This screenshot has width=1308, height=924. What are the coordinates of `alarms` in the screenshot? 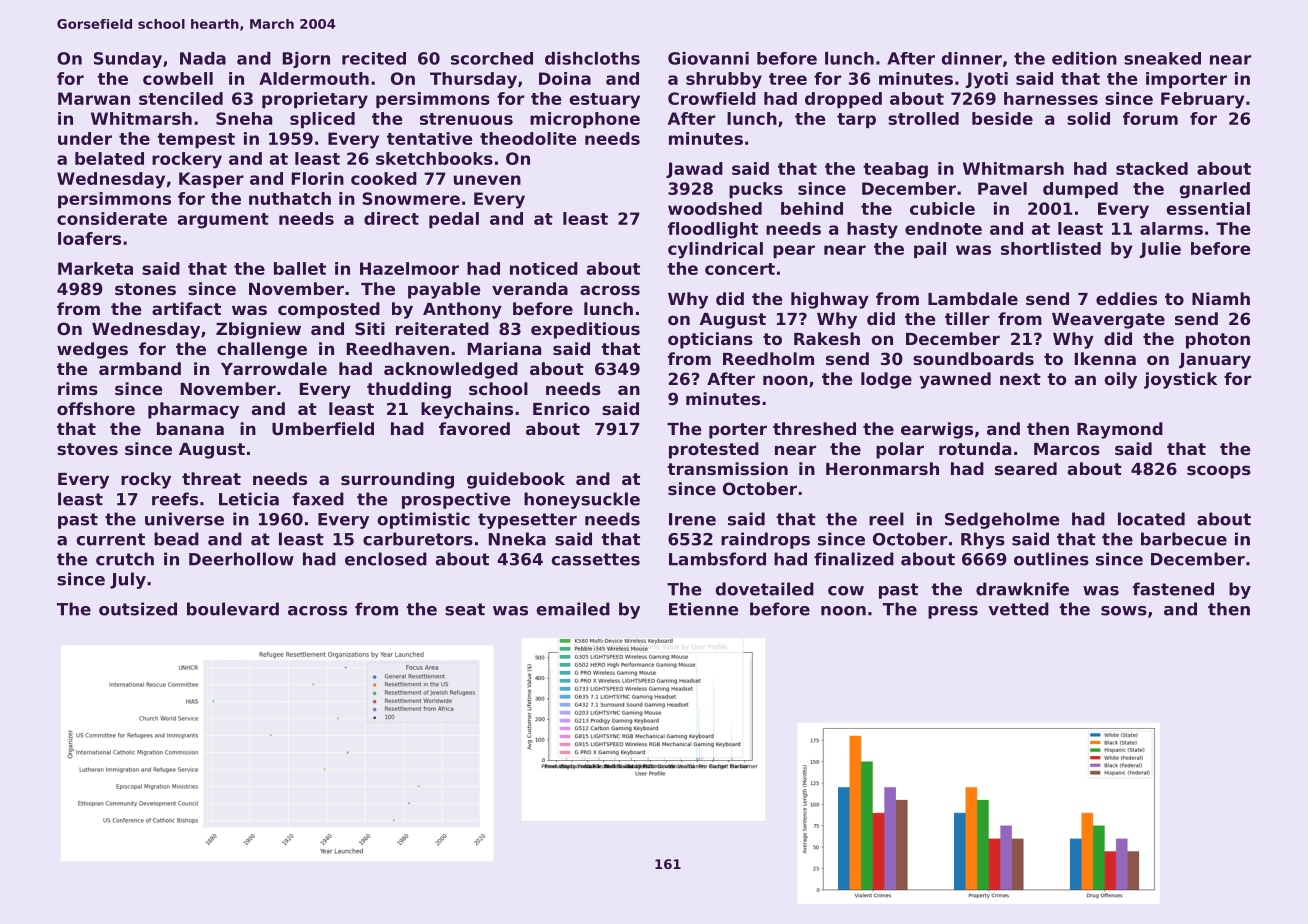 It's located at (1171, 228).
